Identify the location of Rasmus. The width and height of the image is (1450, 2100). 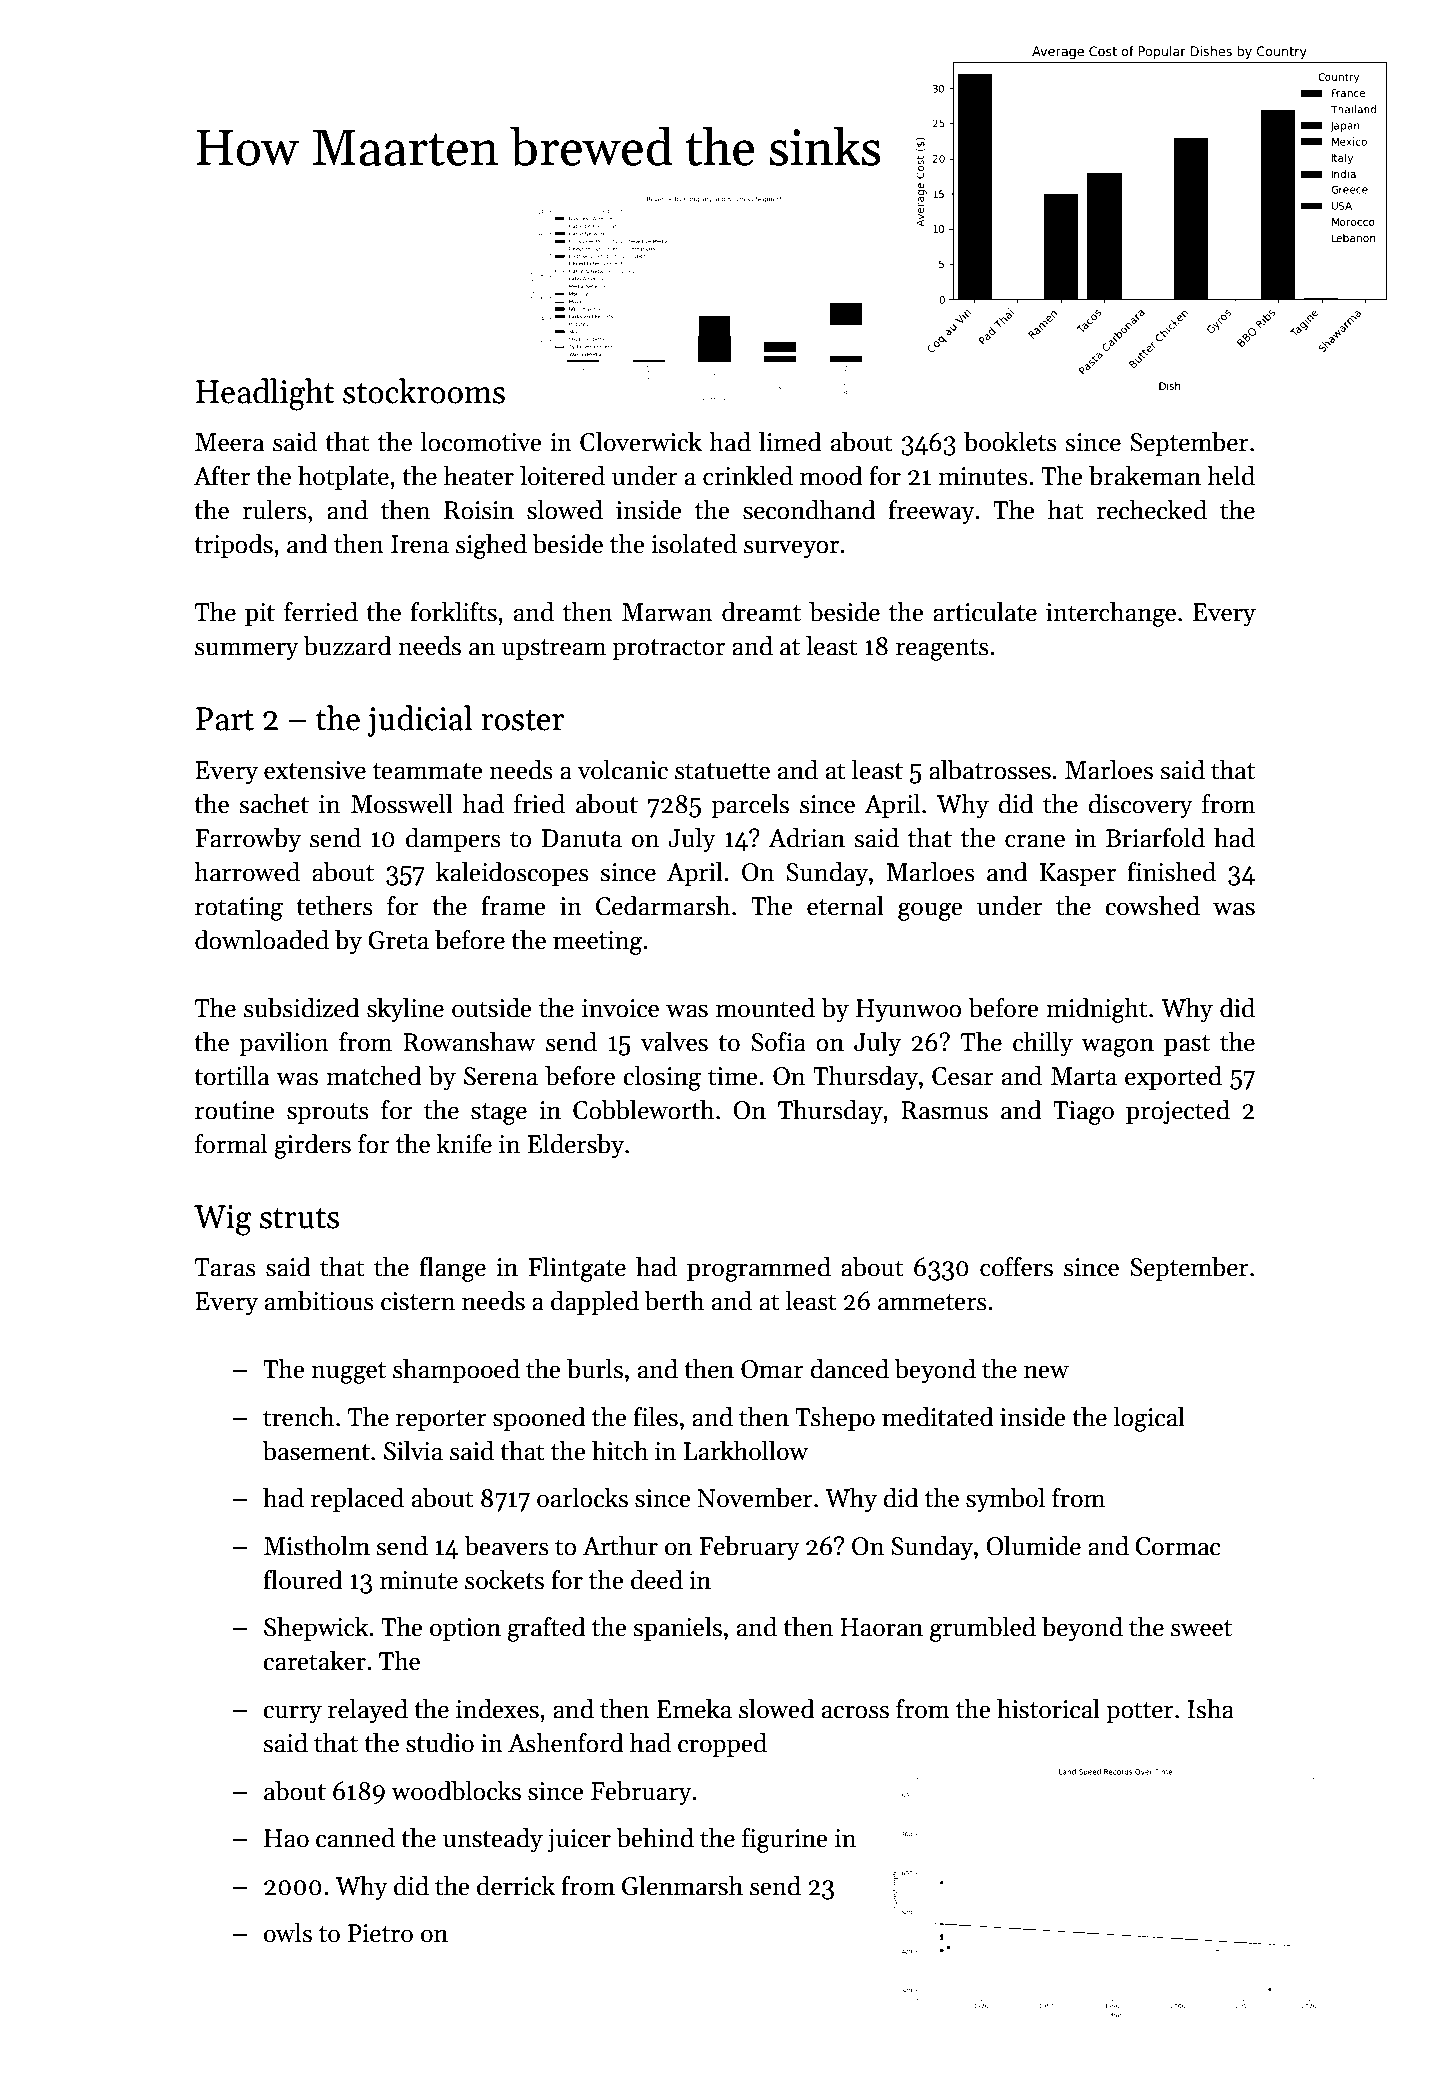
(944, 1110).
